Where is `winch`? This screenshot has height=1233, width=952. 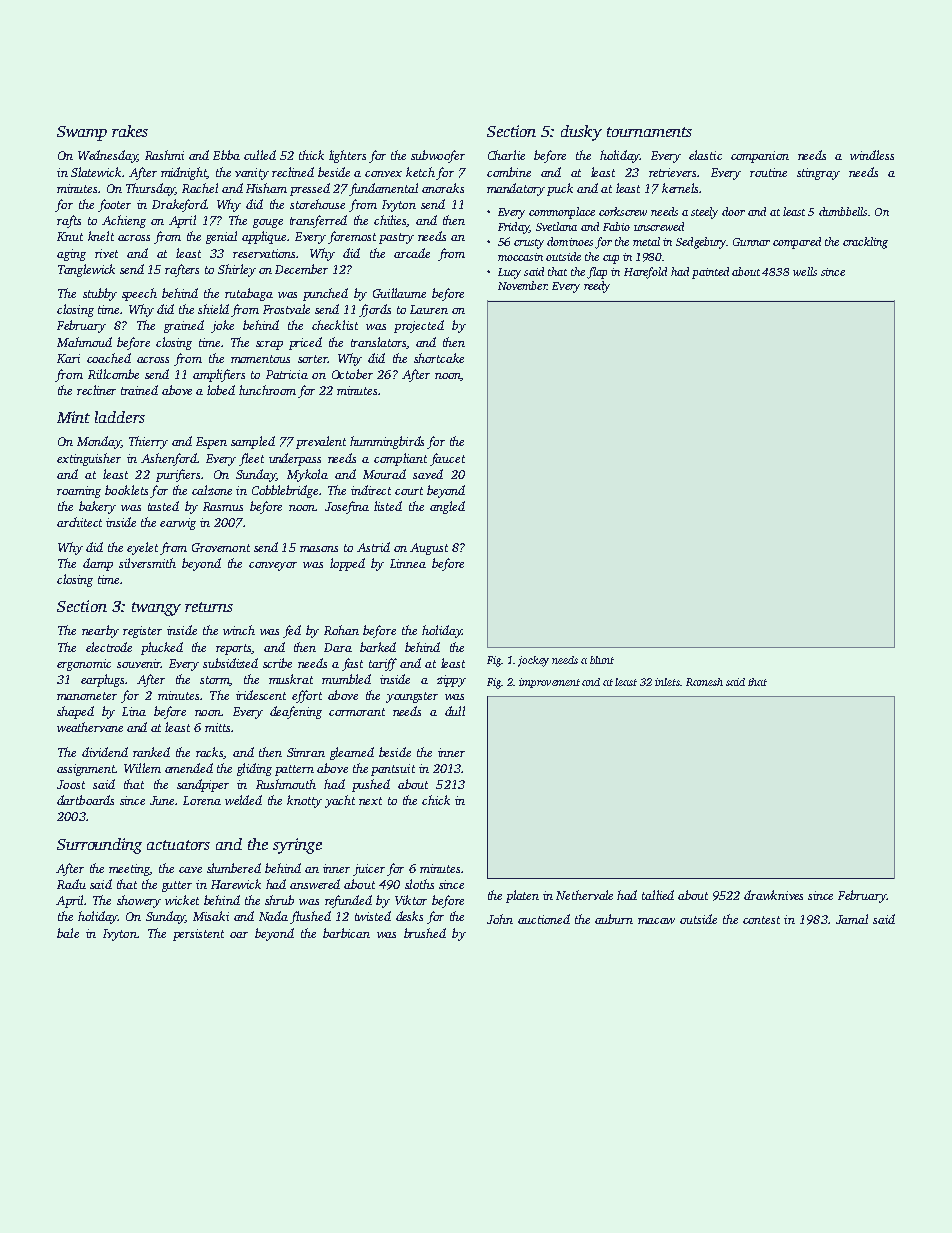
winch is located at coordinates (239, 630).
